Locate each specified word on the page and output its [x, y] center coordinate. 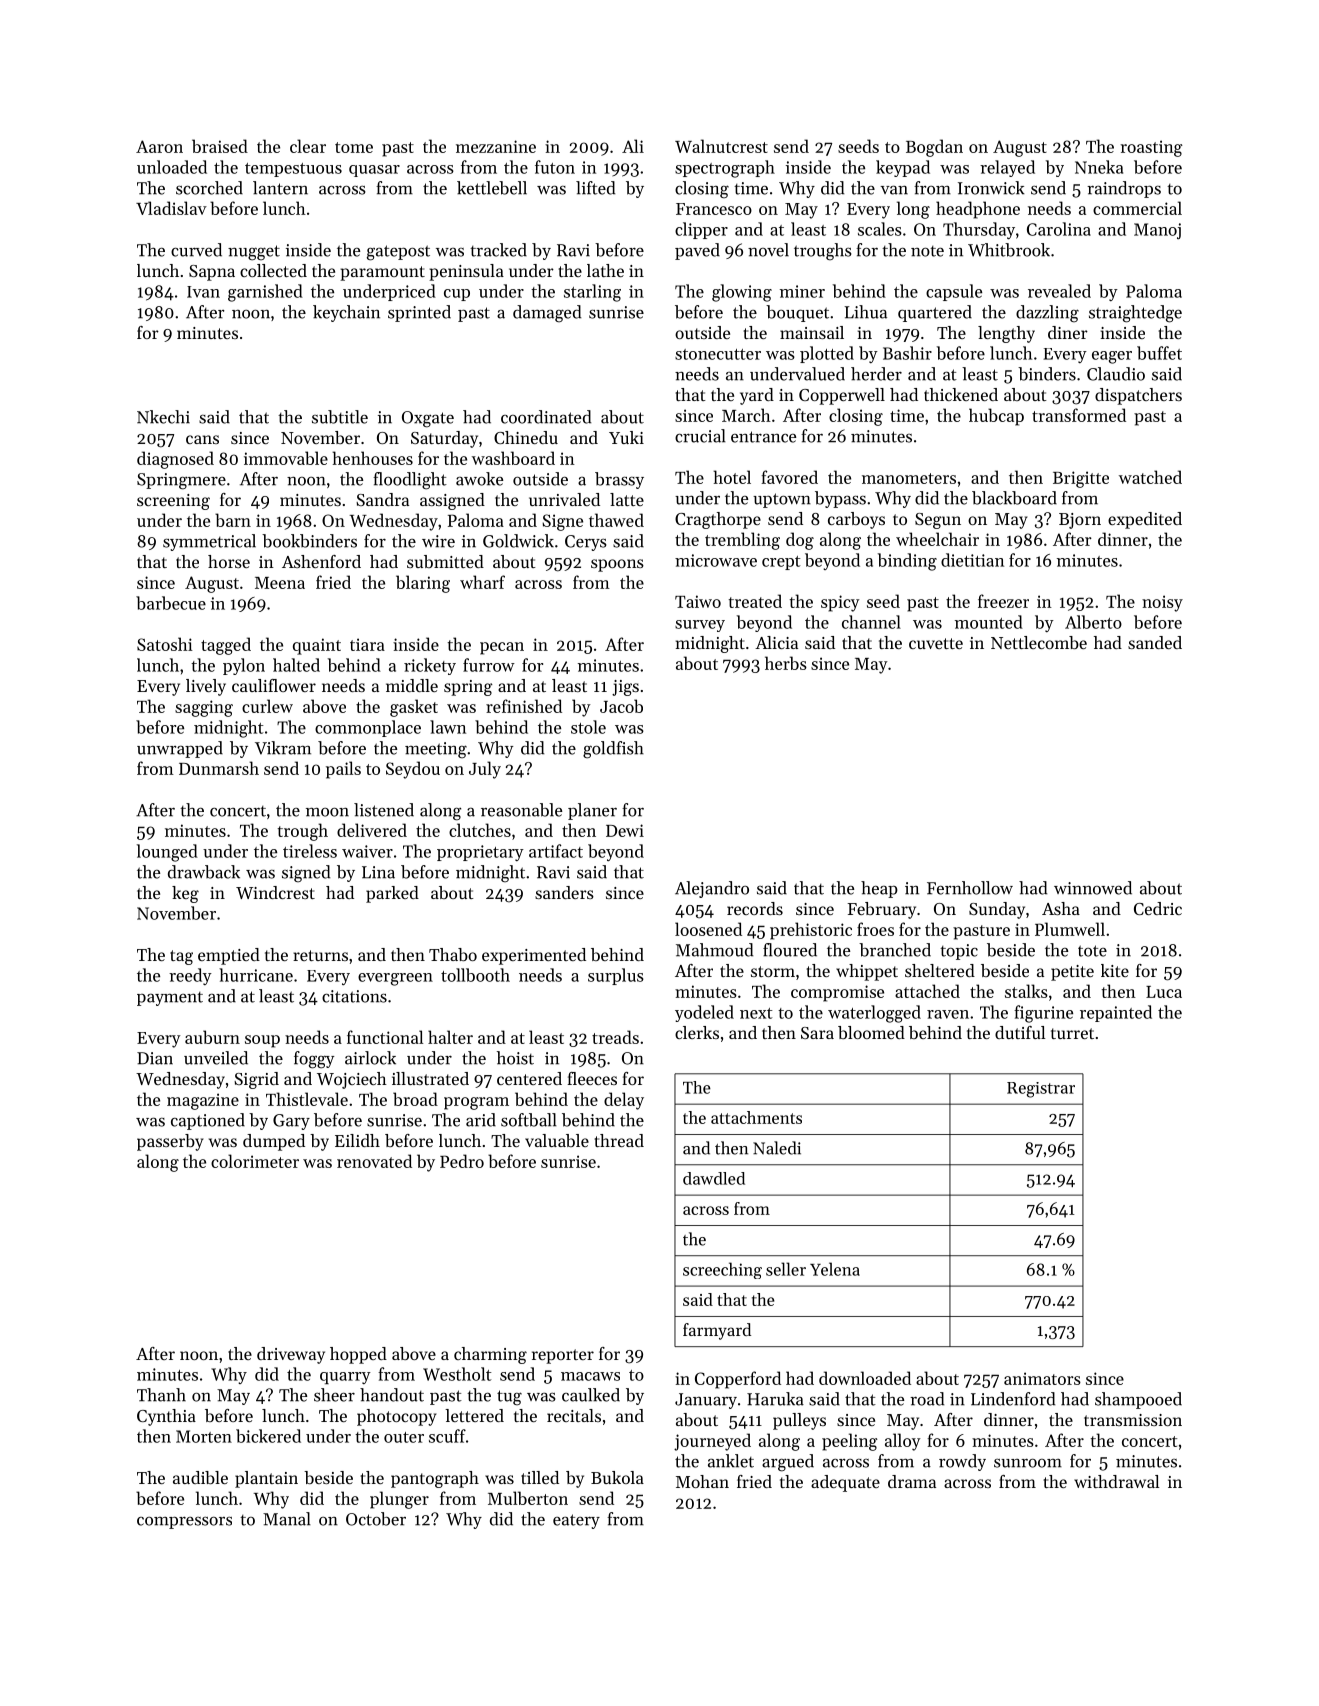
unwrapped [180, 749]
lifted [595, 188]
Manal [287, 1519]
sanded [1155, 642]
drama [912, 1481]
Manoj [1157, 231]
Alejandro [712, 889]
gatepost [398, 253]
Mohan [702, 1481]
